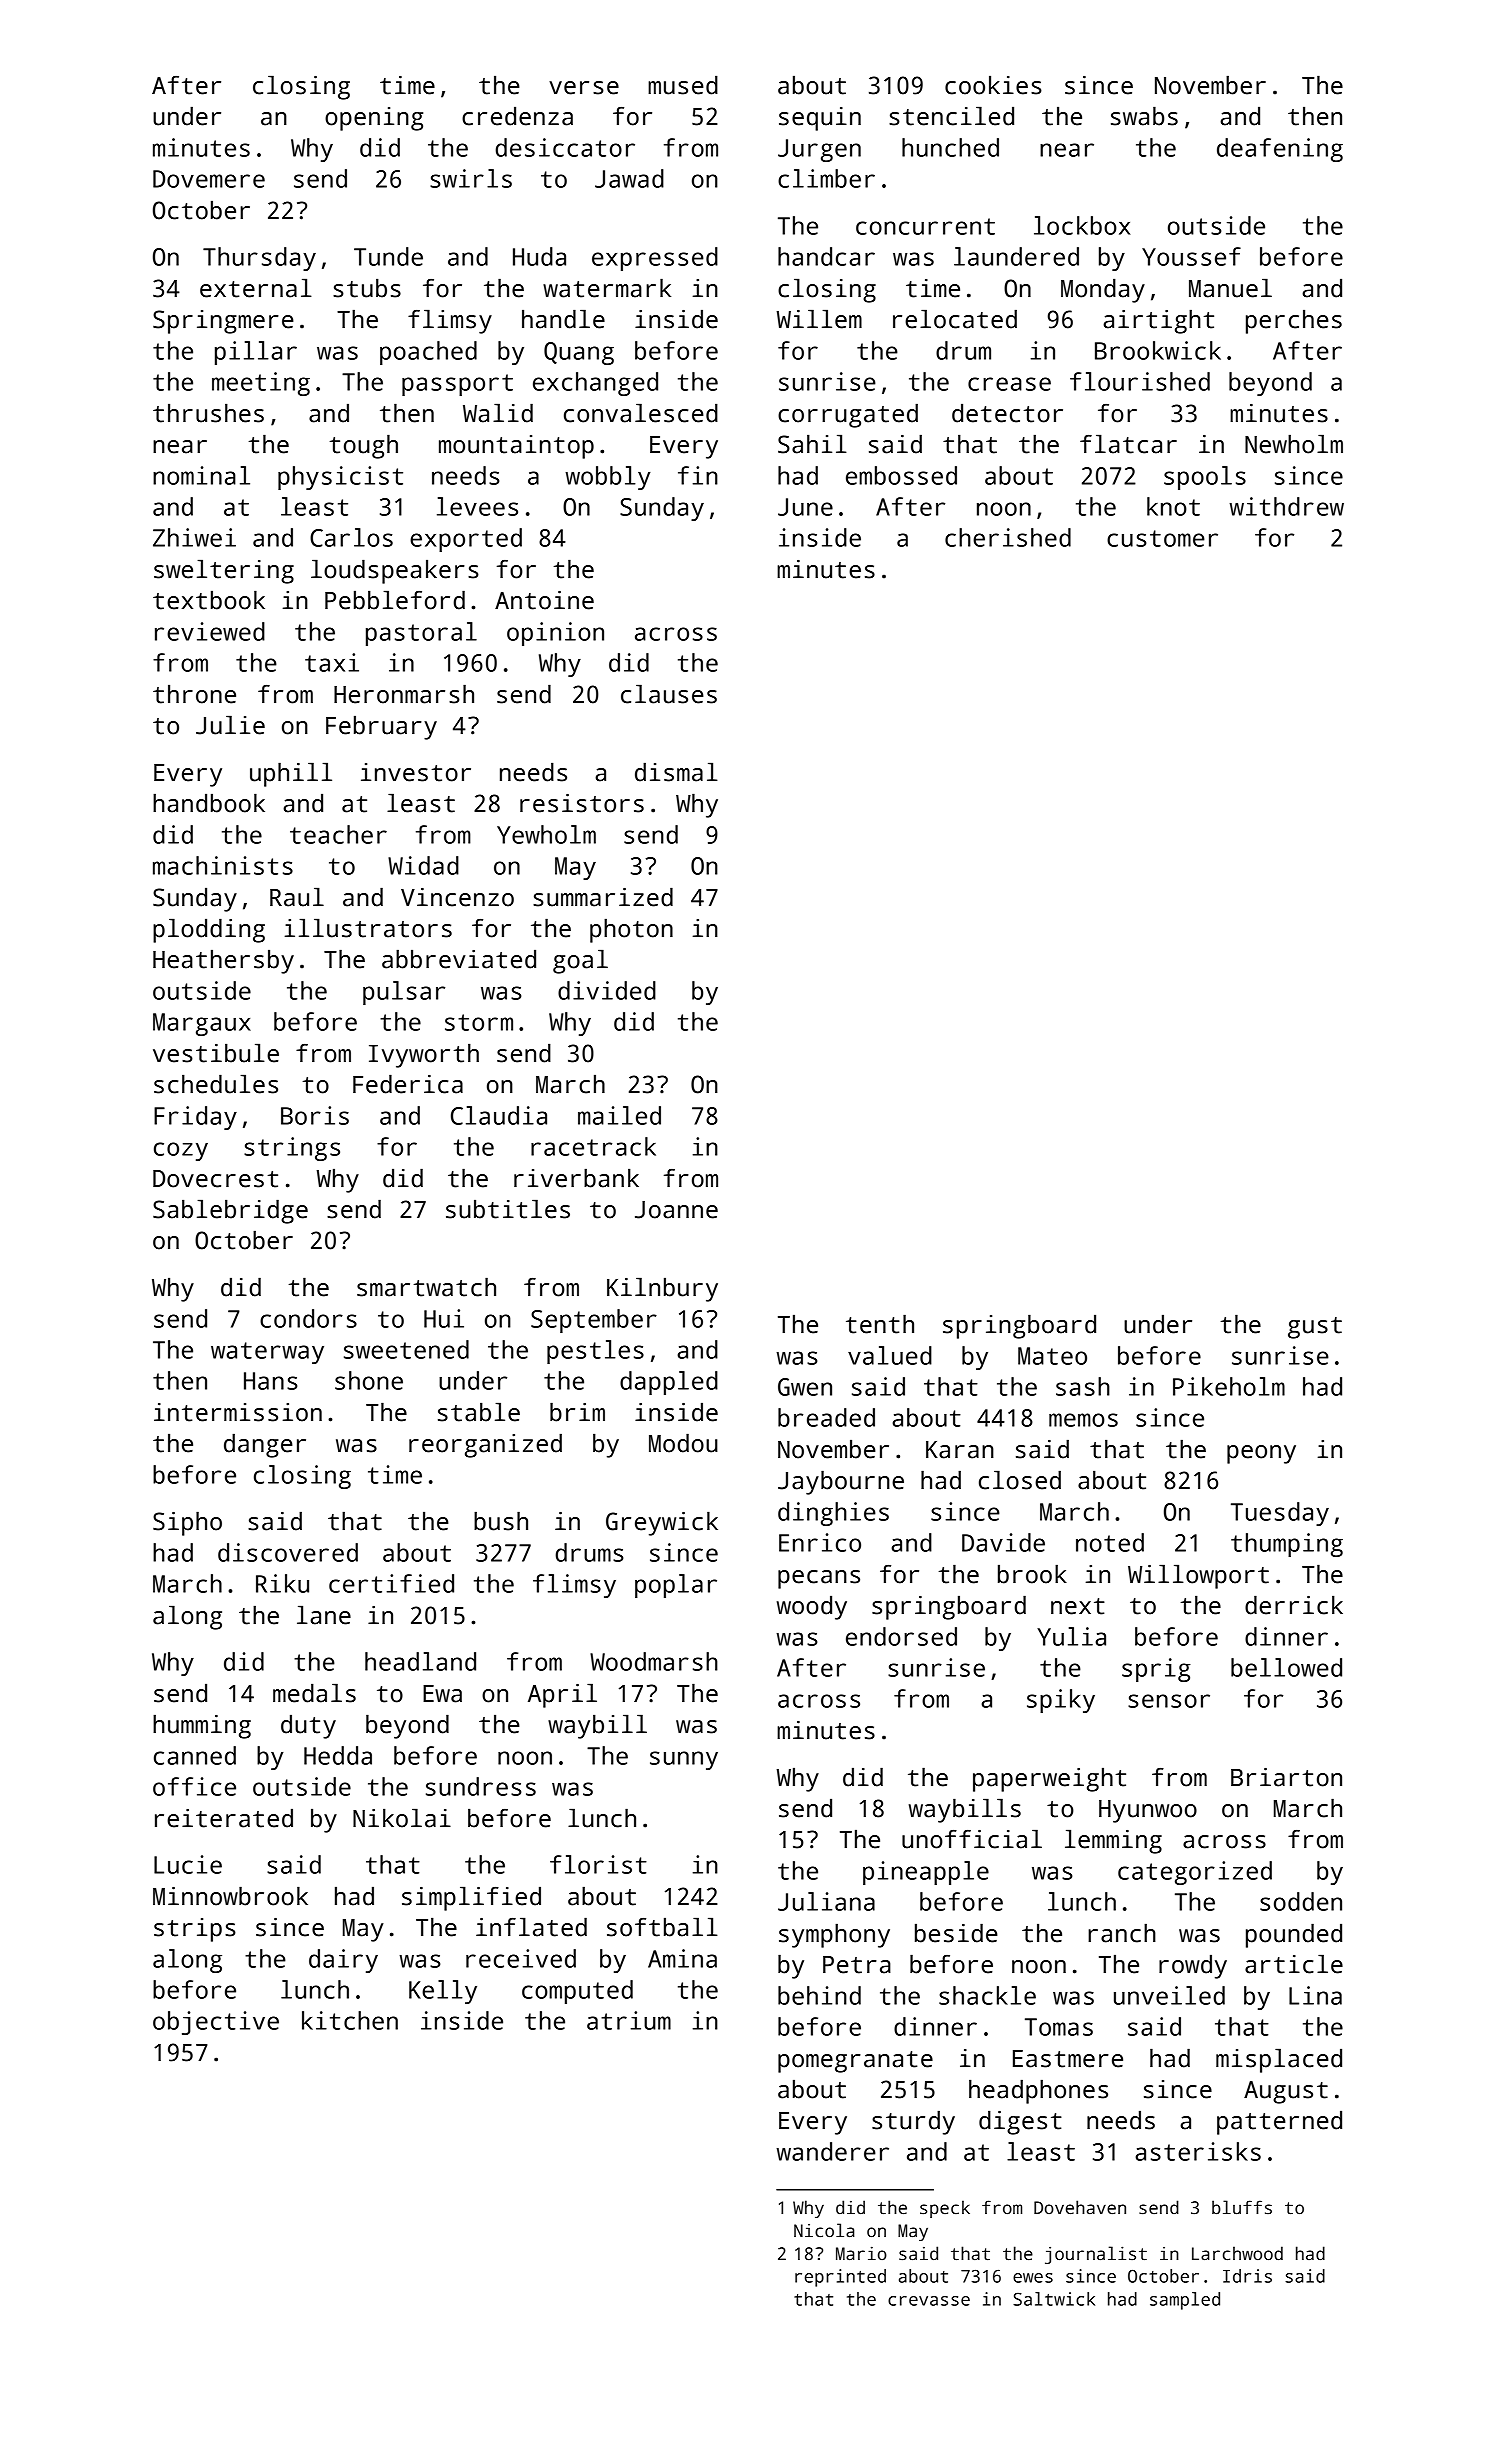 Image resolution: width=1496 pixels, height=2464 pixels. What do you see at coordinates (350, 2020) in the image?
I see `kitchen` at bounding box center [350, 2020].
